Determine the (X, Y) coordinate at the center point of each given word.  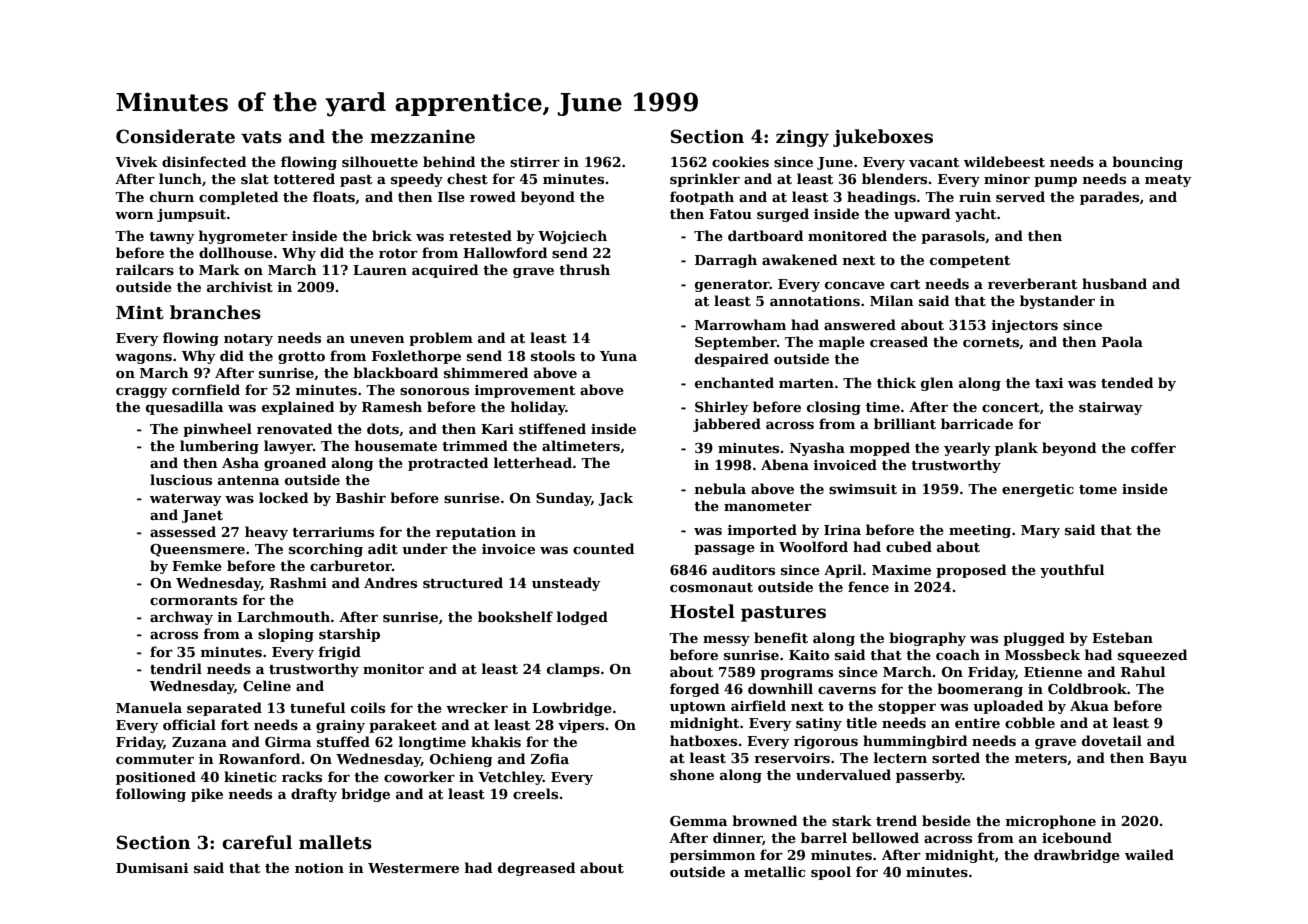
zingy (802, 138)
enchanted (734, 382)
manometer (768, 506)
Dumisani (152, 868)
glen (937, 384)
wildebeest (1004, 161)
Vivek (136, 161)
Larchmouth (283, 616)
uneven (377, 339)
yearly (967, 449)
